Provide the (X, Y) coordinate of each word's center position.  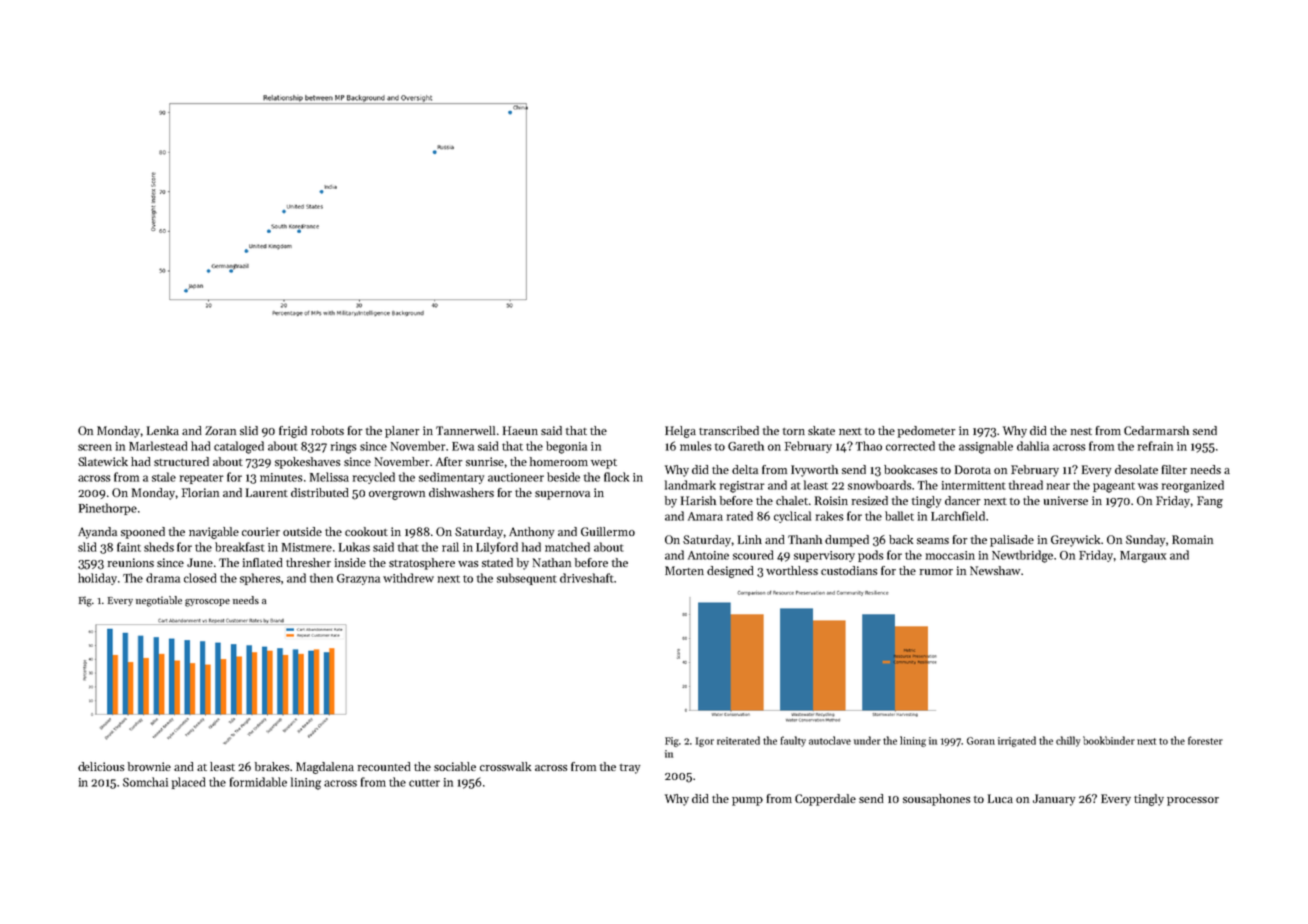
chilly (1068, 741)
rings (344, 448)
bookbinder (1109, 740)
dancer (963, 500)
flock (616, 477)
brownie (149, 766)
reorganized (1193, 486)
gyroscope (207, 603)
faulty (793, 741)
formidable (258, 782)
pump (747, 801)
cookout (366, 531)
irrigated (1017, 741)
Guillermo (608, 531)
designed (730, 572)
